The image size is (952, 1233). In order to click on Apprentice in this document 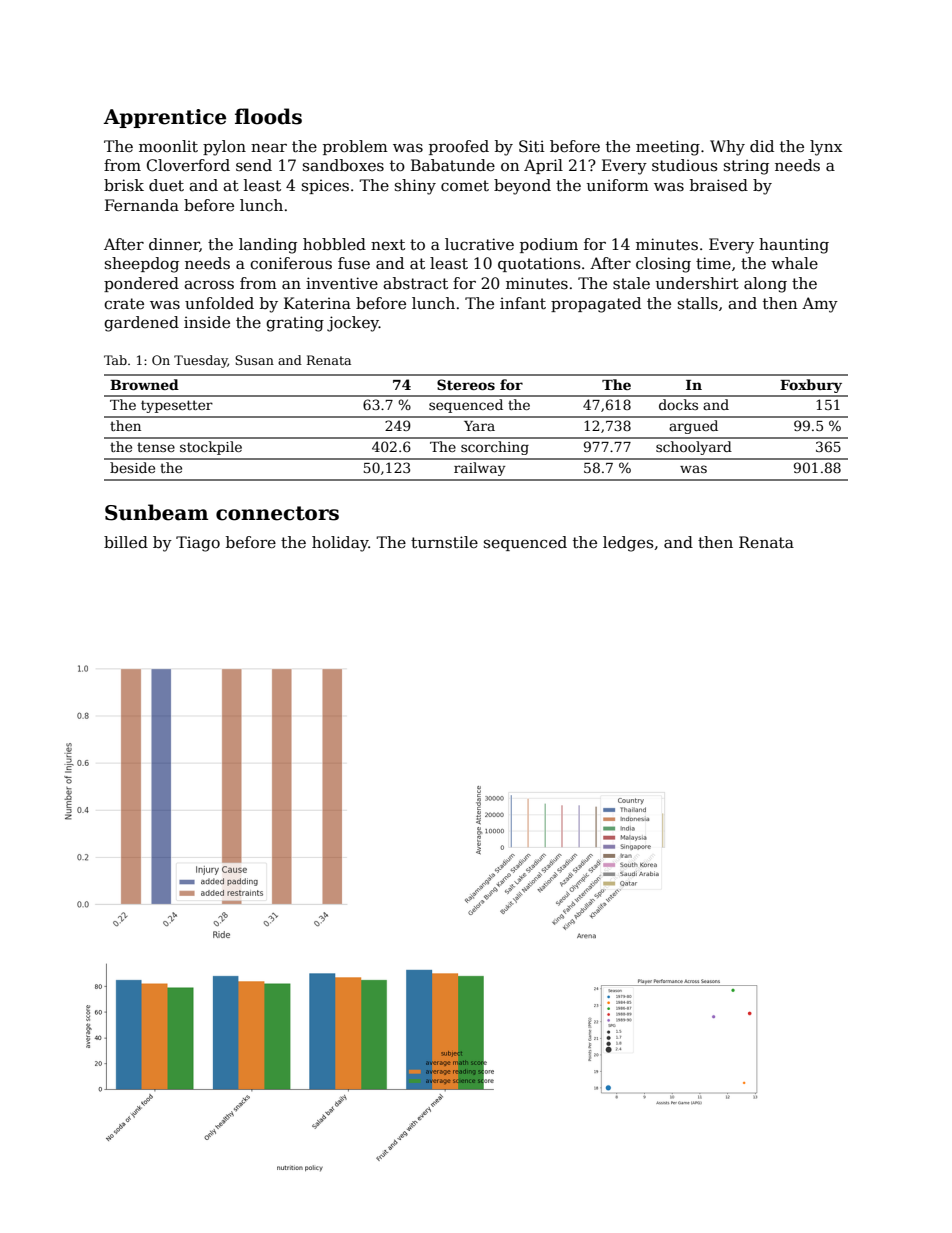, I will do `click(164, 118)`.
